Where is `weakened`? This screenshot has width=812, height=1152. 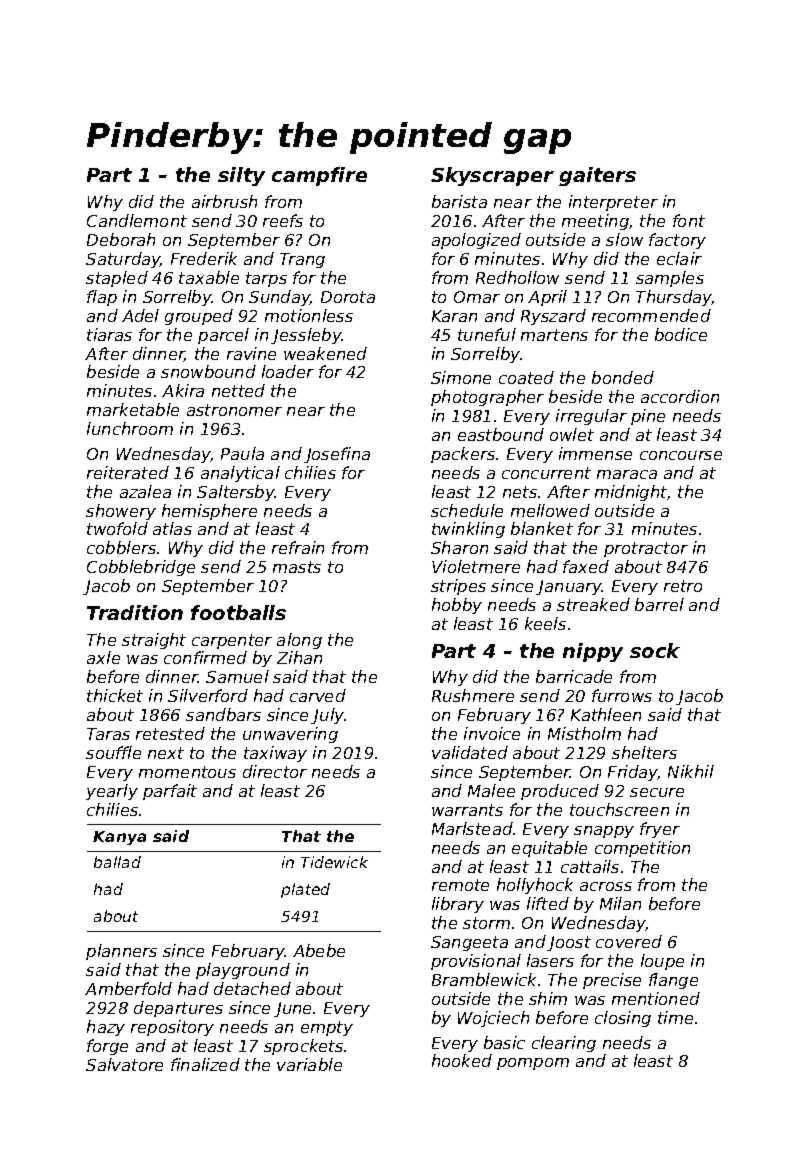
weakened is located at coordinates (325, 353).
